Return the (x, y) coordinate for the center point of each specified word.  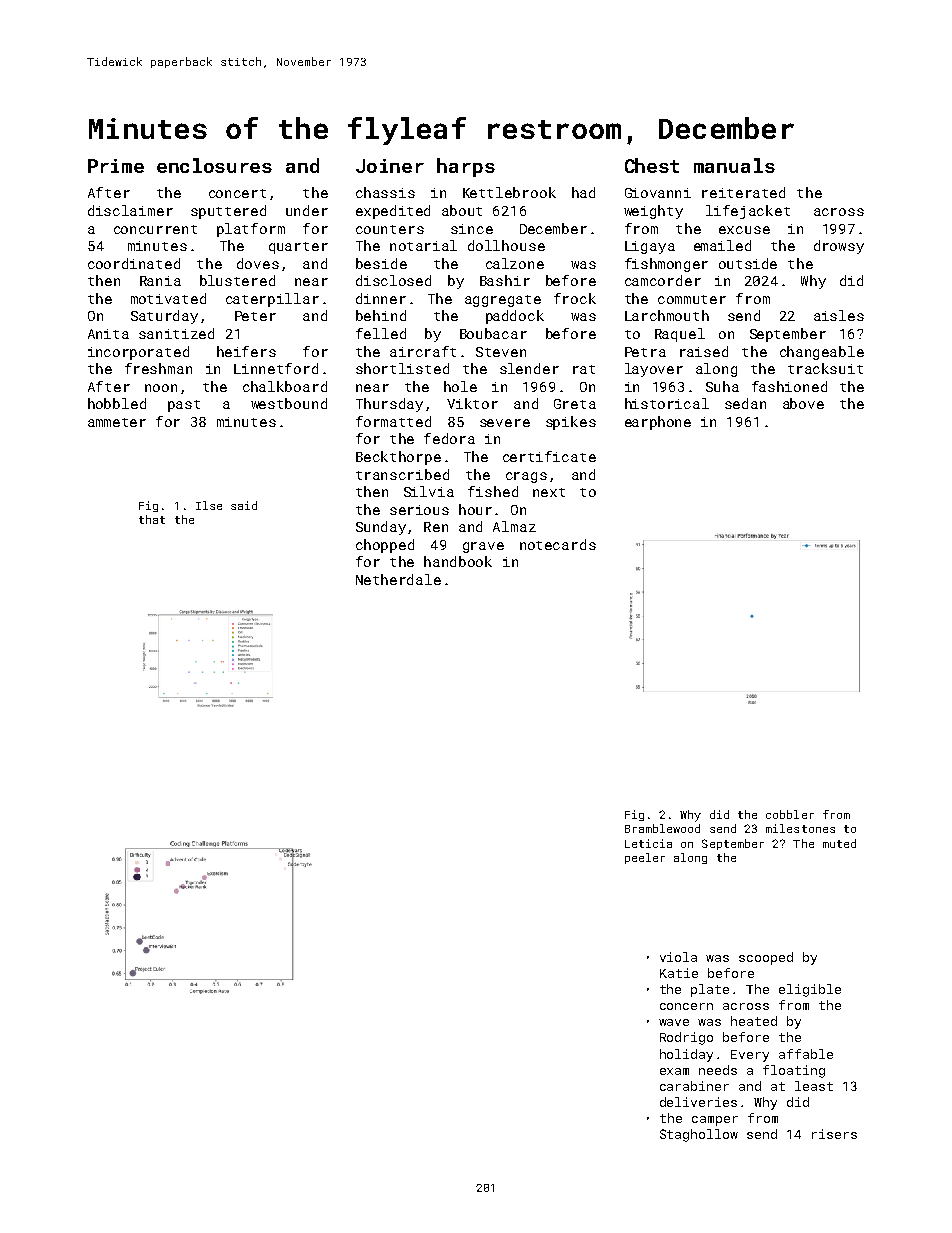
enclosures (214, 165)
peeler (645, 858)
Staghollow (699, 1135)
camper (715, 1121)
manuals (734, 165)
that (152, 519)
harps (466, 167)
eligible (810, 990)
